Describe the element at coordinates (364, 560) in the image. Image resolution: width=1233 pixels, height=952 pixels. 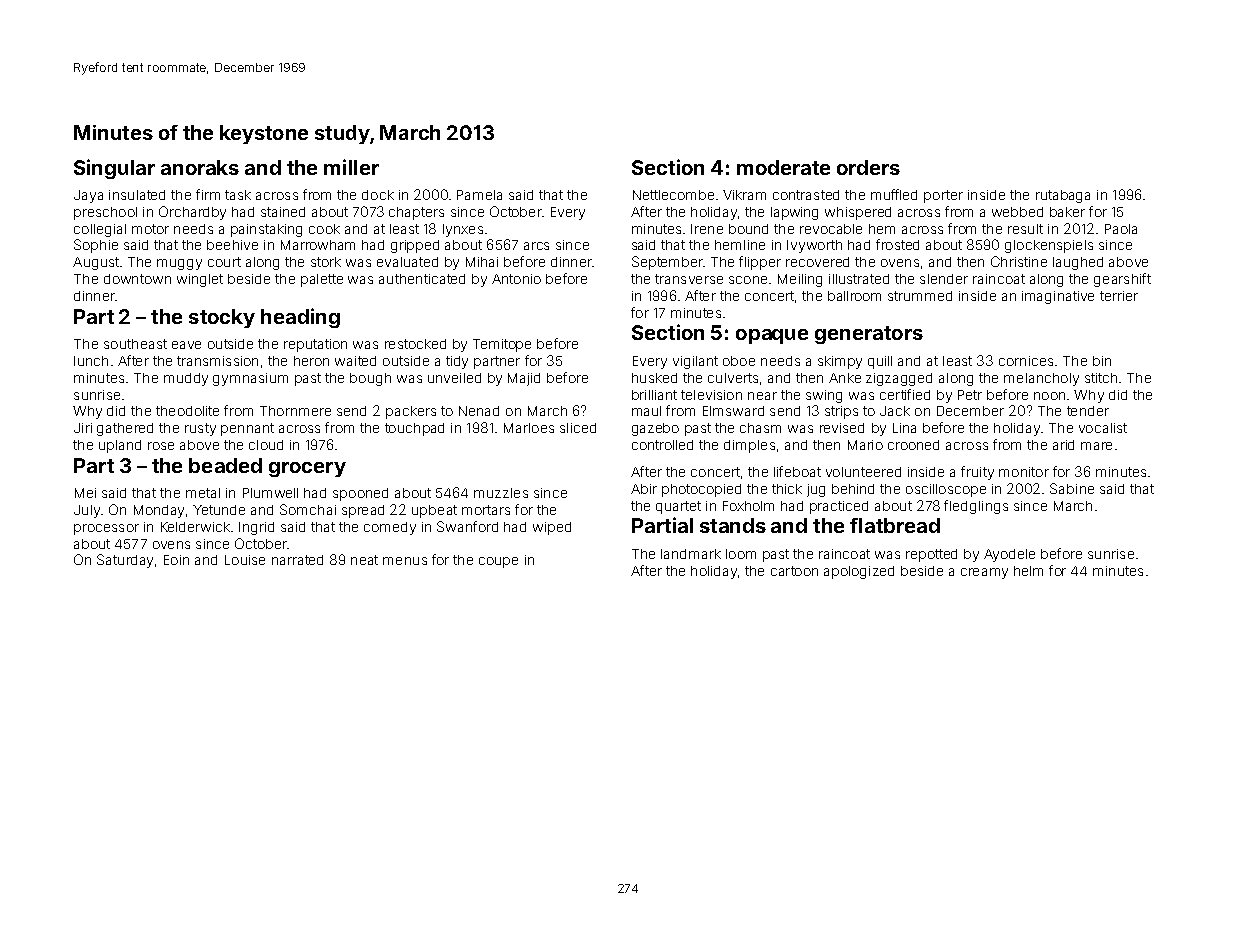
I see `neat` at that location.
